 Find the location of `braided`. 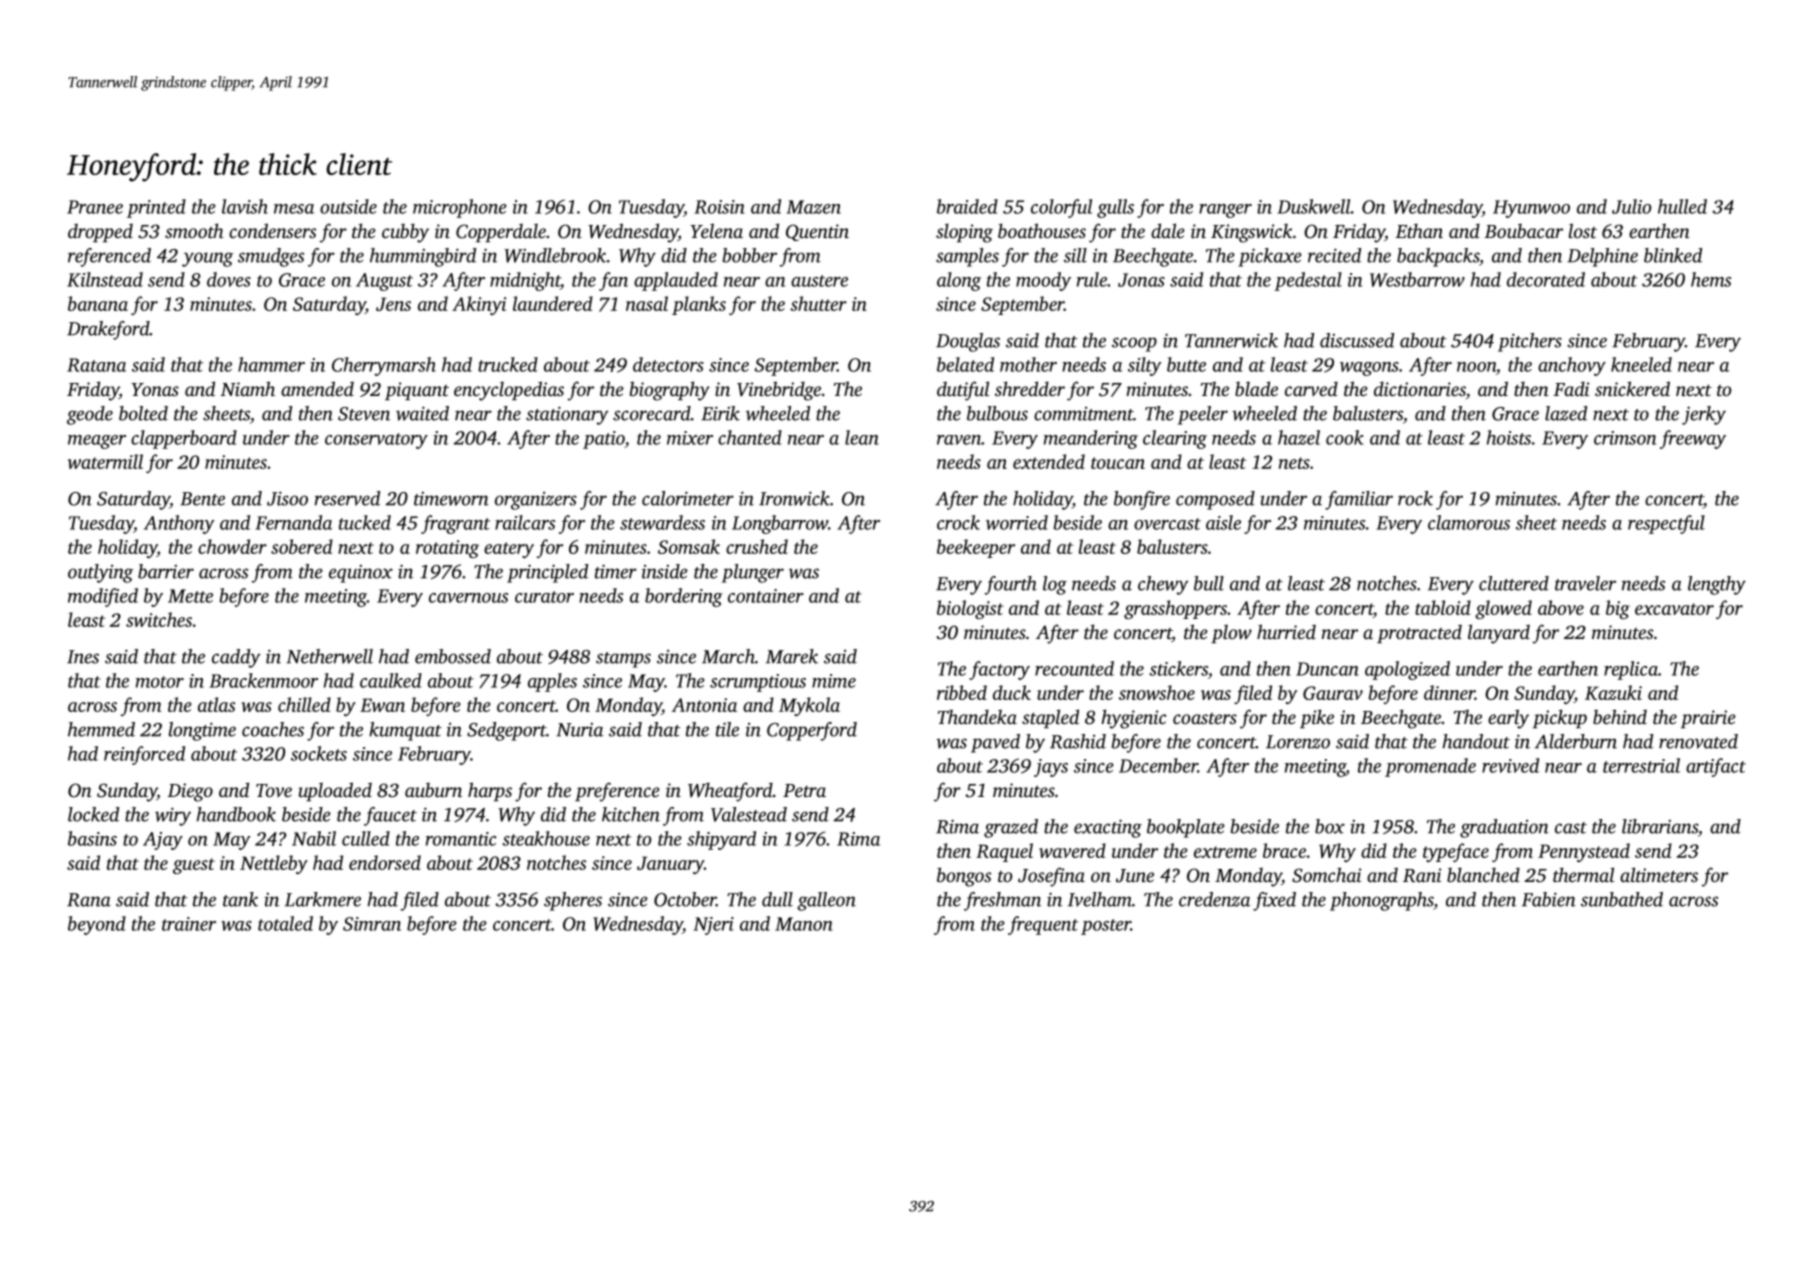

braided is located at coordinates (967, 206).
